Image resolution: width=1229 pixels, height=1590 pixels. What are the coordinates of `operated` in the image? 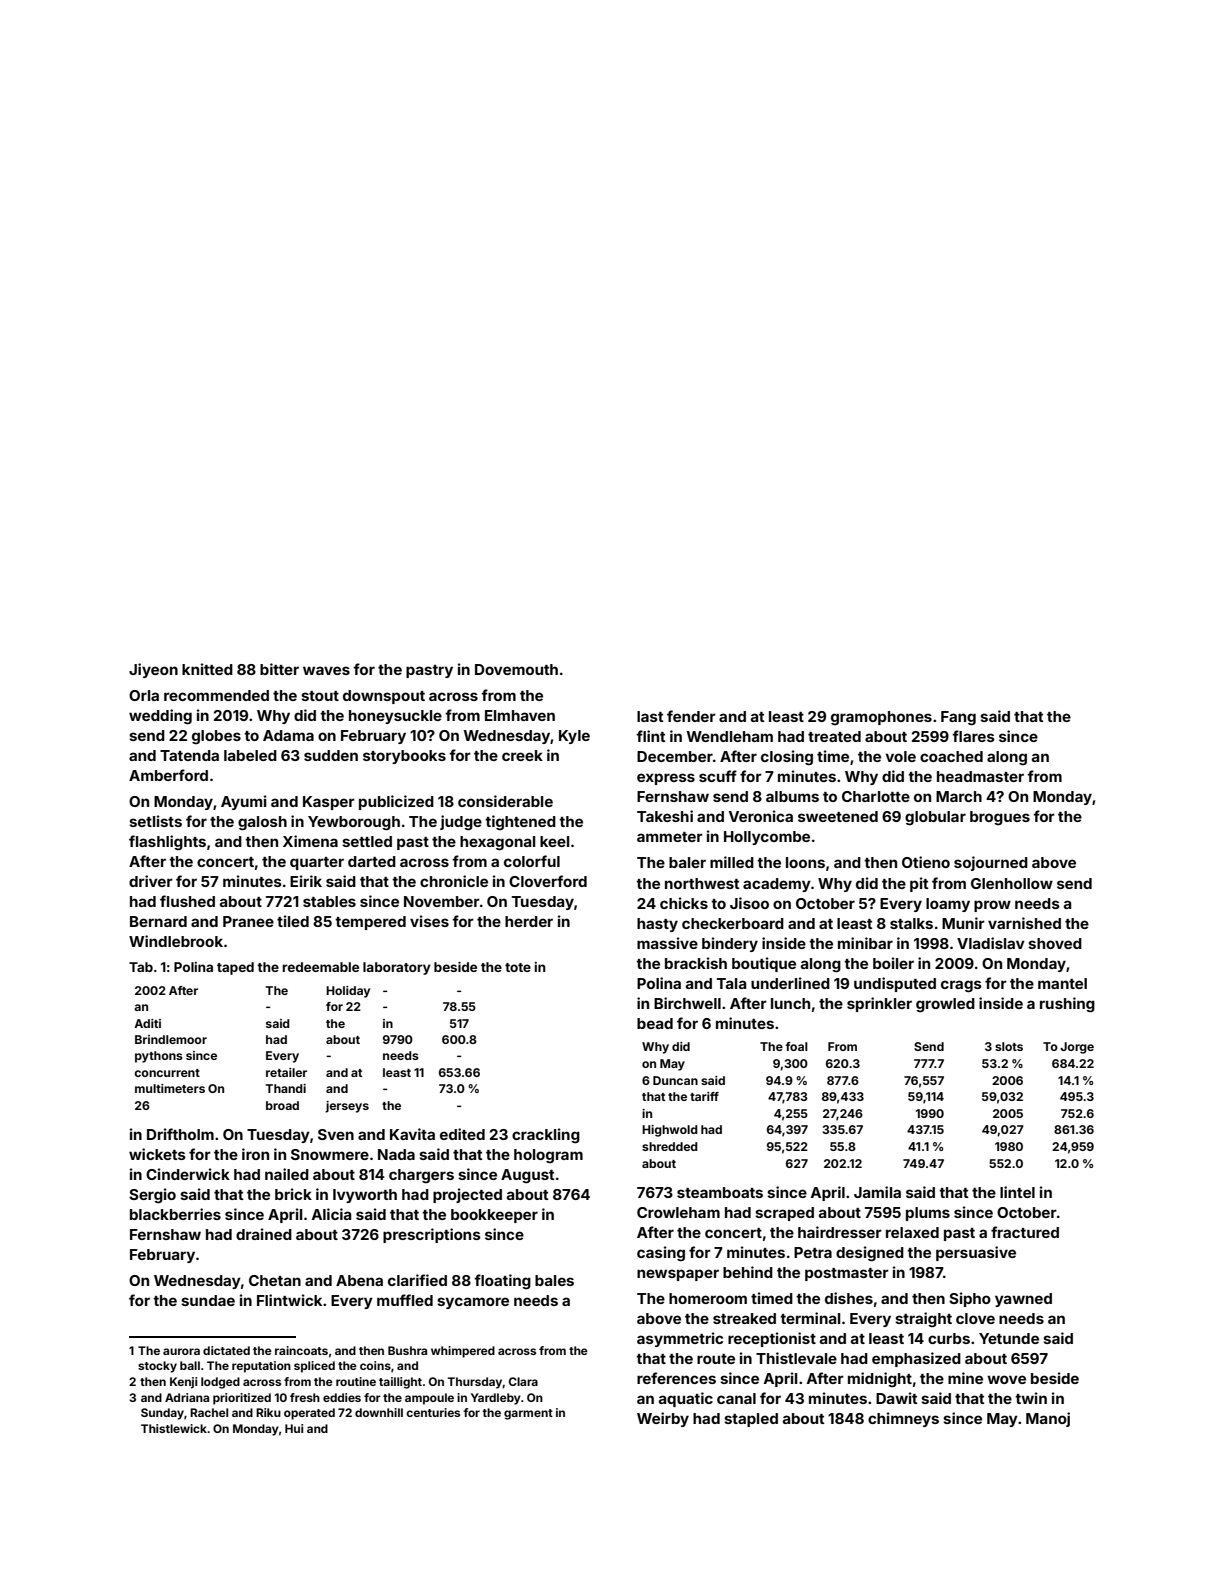 It's located at (309, 1414).
